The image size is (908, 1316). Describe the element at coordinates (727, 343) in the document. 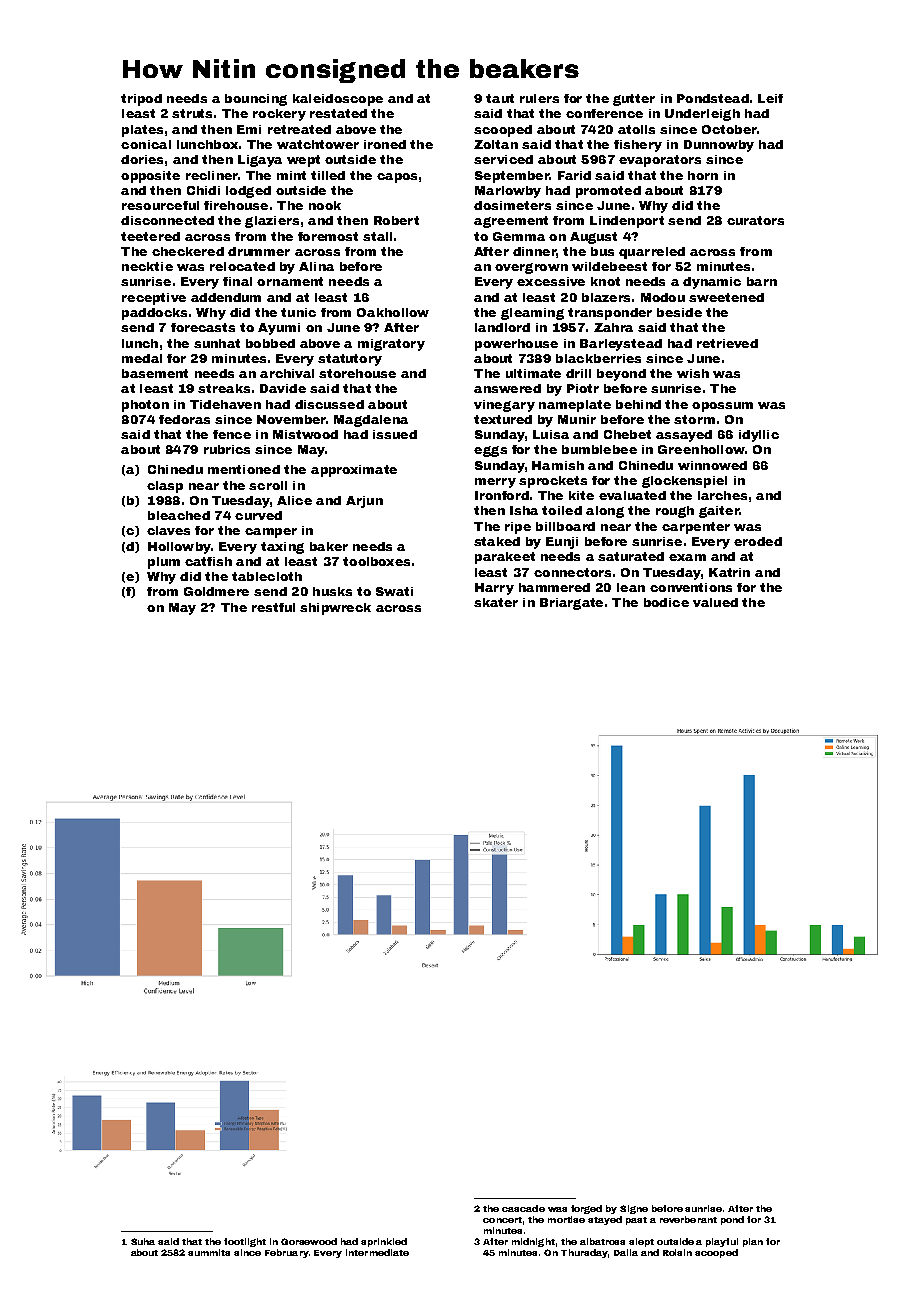

I see `retrieved` at that location.
